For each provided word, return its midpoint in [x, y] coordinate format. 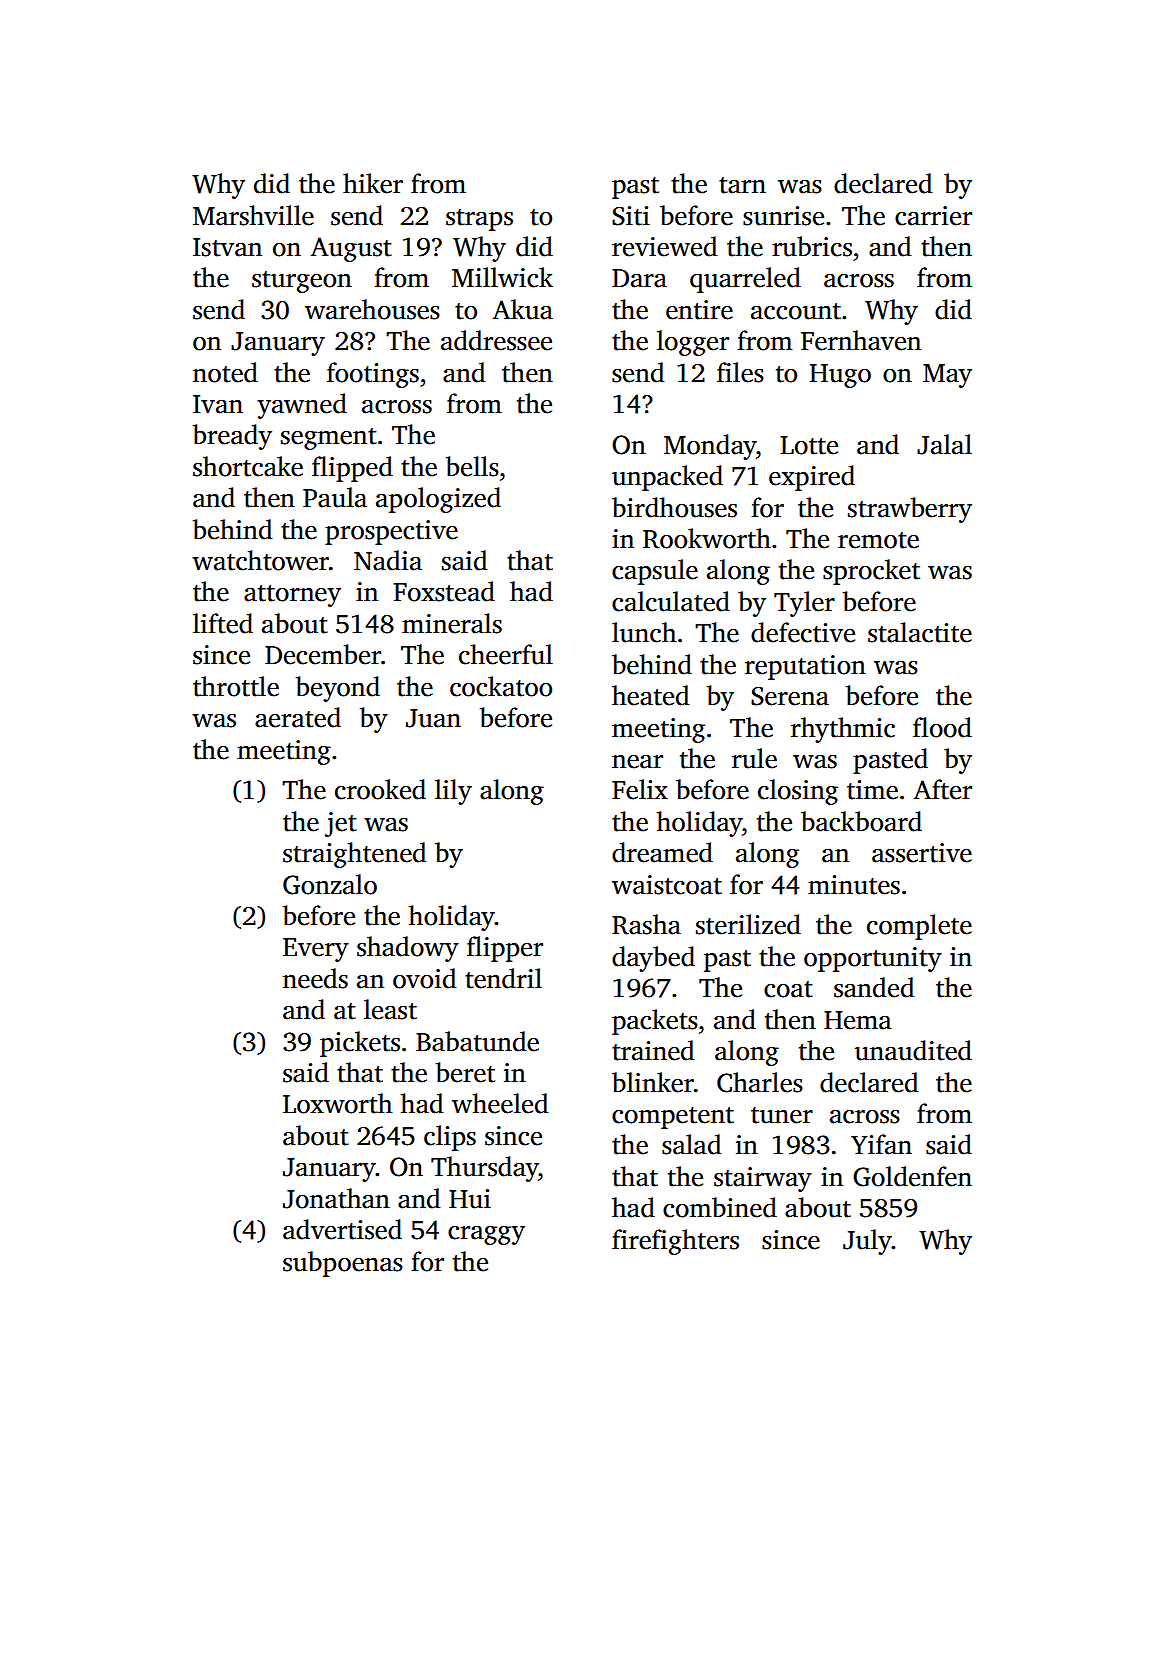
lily [453, 792]
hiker [373, 183]
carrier [933, 216]
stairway [763, 1179]
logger [693, 343]
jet [341, 824]
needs [315, 978]
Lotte [809, 445]
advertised [342, 1229]
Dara [639, 278]
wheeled [500, 1103]
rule [754, 758]
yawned [302, 406]
